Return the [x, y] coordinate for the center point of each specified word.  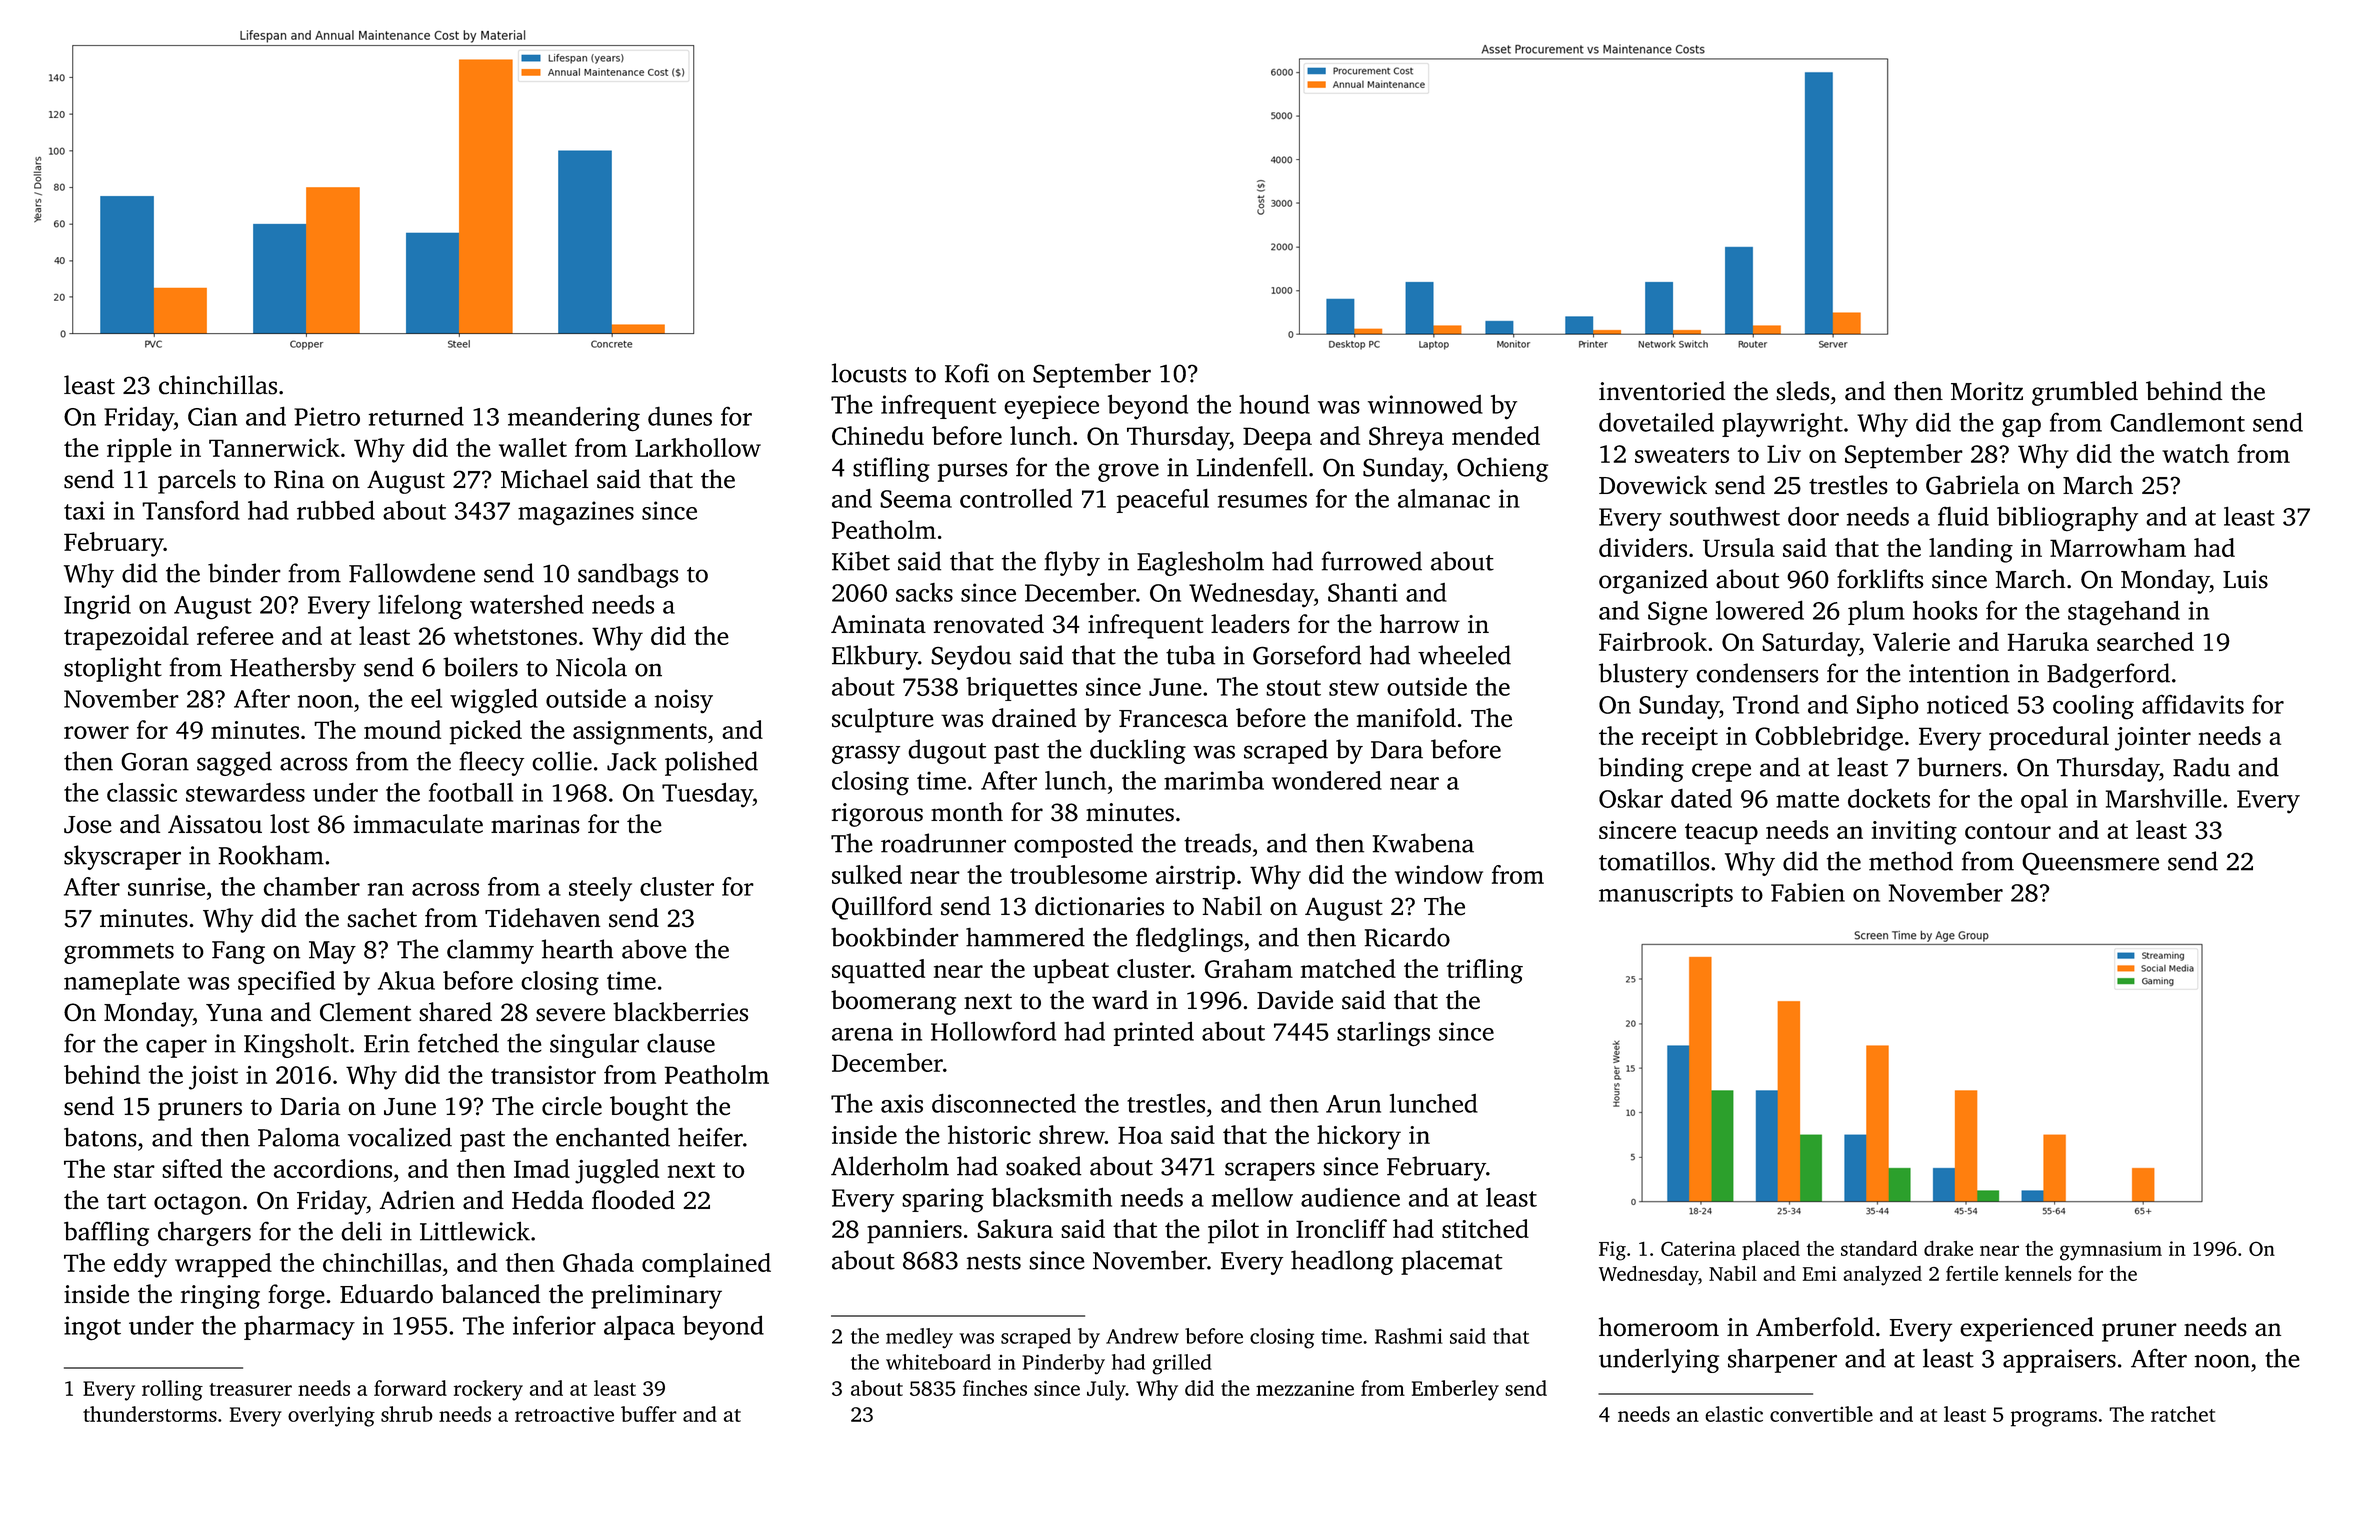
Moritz [1987, 391]
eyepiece [1051, 407]
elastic [1734, 1414]
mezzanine [1305, 1388]
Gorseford [1307, 655]
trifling [1485, 971]
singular [594, 1045]
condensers [1757, 673]
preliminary [656, 1296]
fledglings [1189, 939]
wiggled [494, 701]
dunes [680, 416]
